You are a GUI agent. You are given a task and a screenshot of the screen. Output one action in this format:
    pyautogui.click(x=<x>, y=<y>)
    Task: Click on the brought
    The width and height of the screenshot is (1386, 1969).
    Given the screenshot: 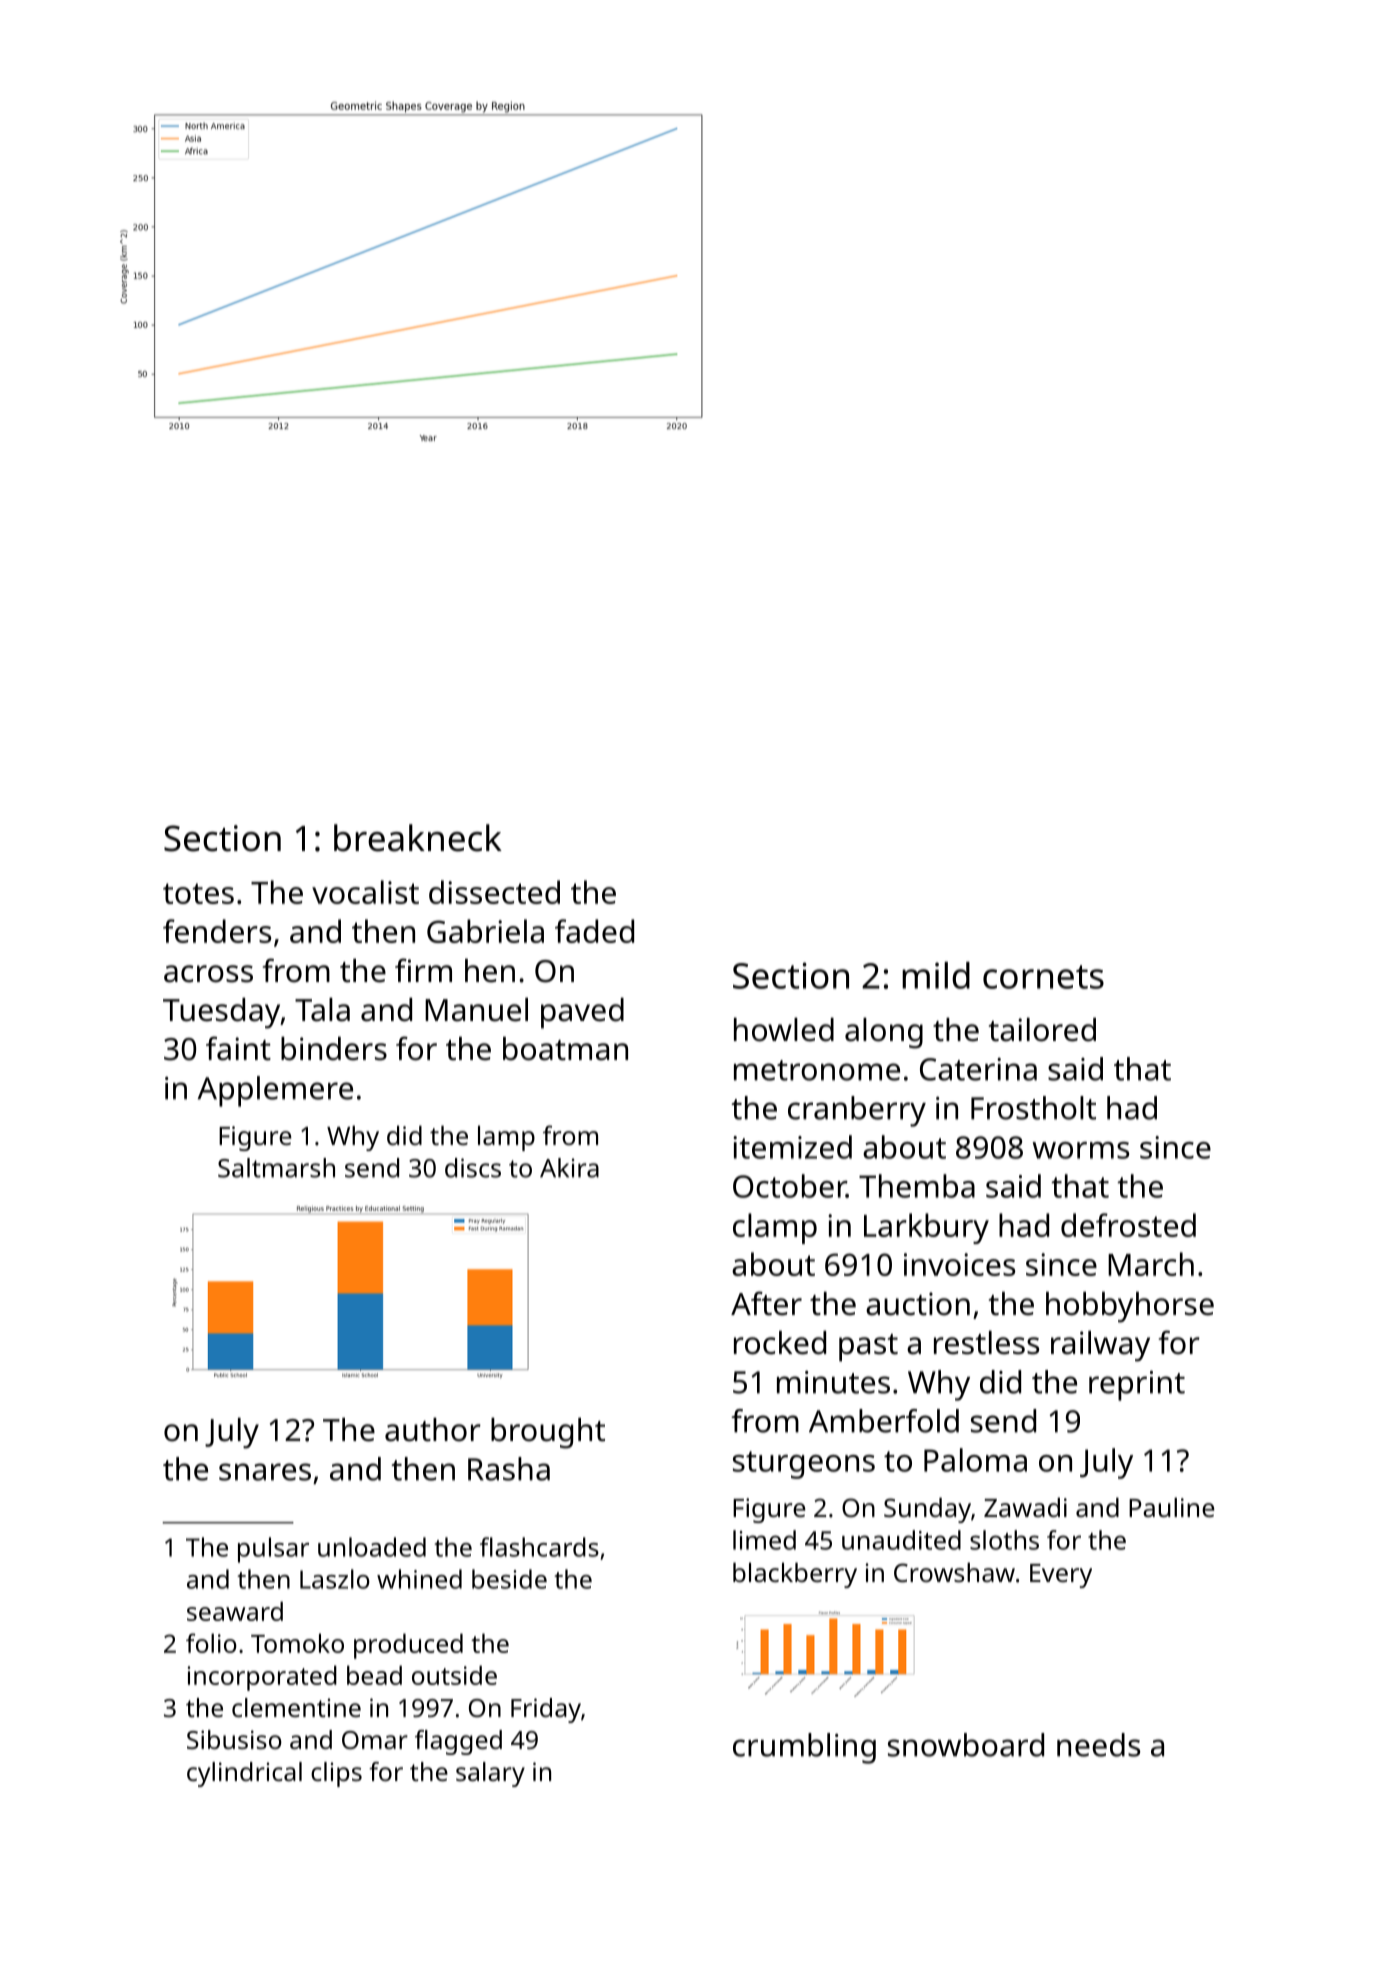 What is the action you would take?
    pyautogui.click(x=548, y=1433)
